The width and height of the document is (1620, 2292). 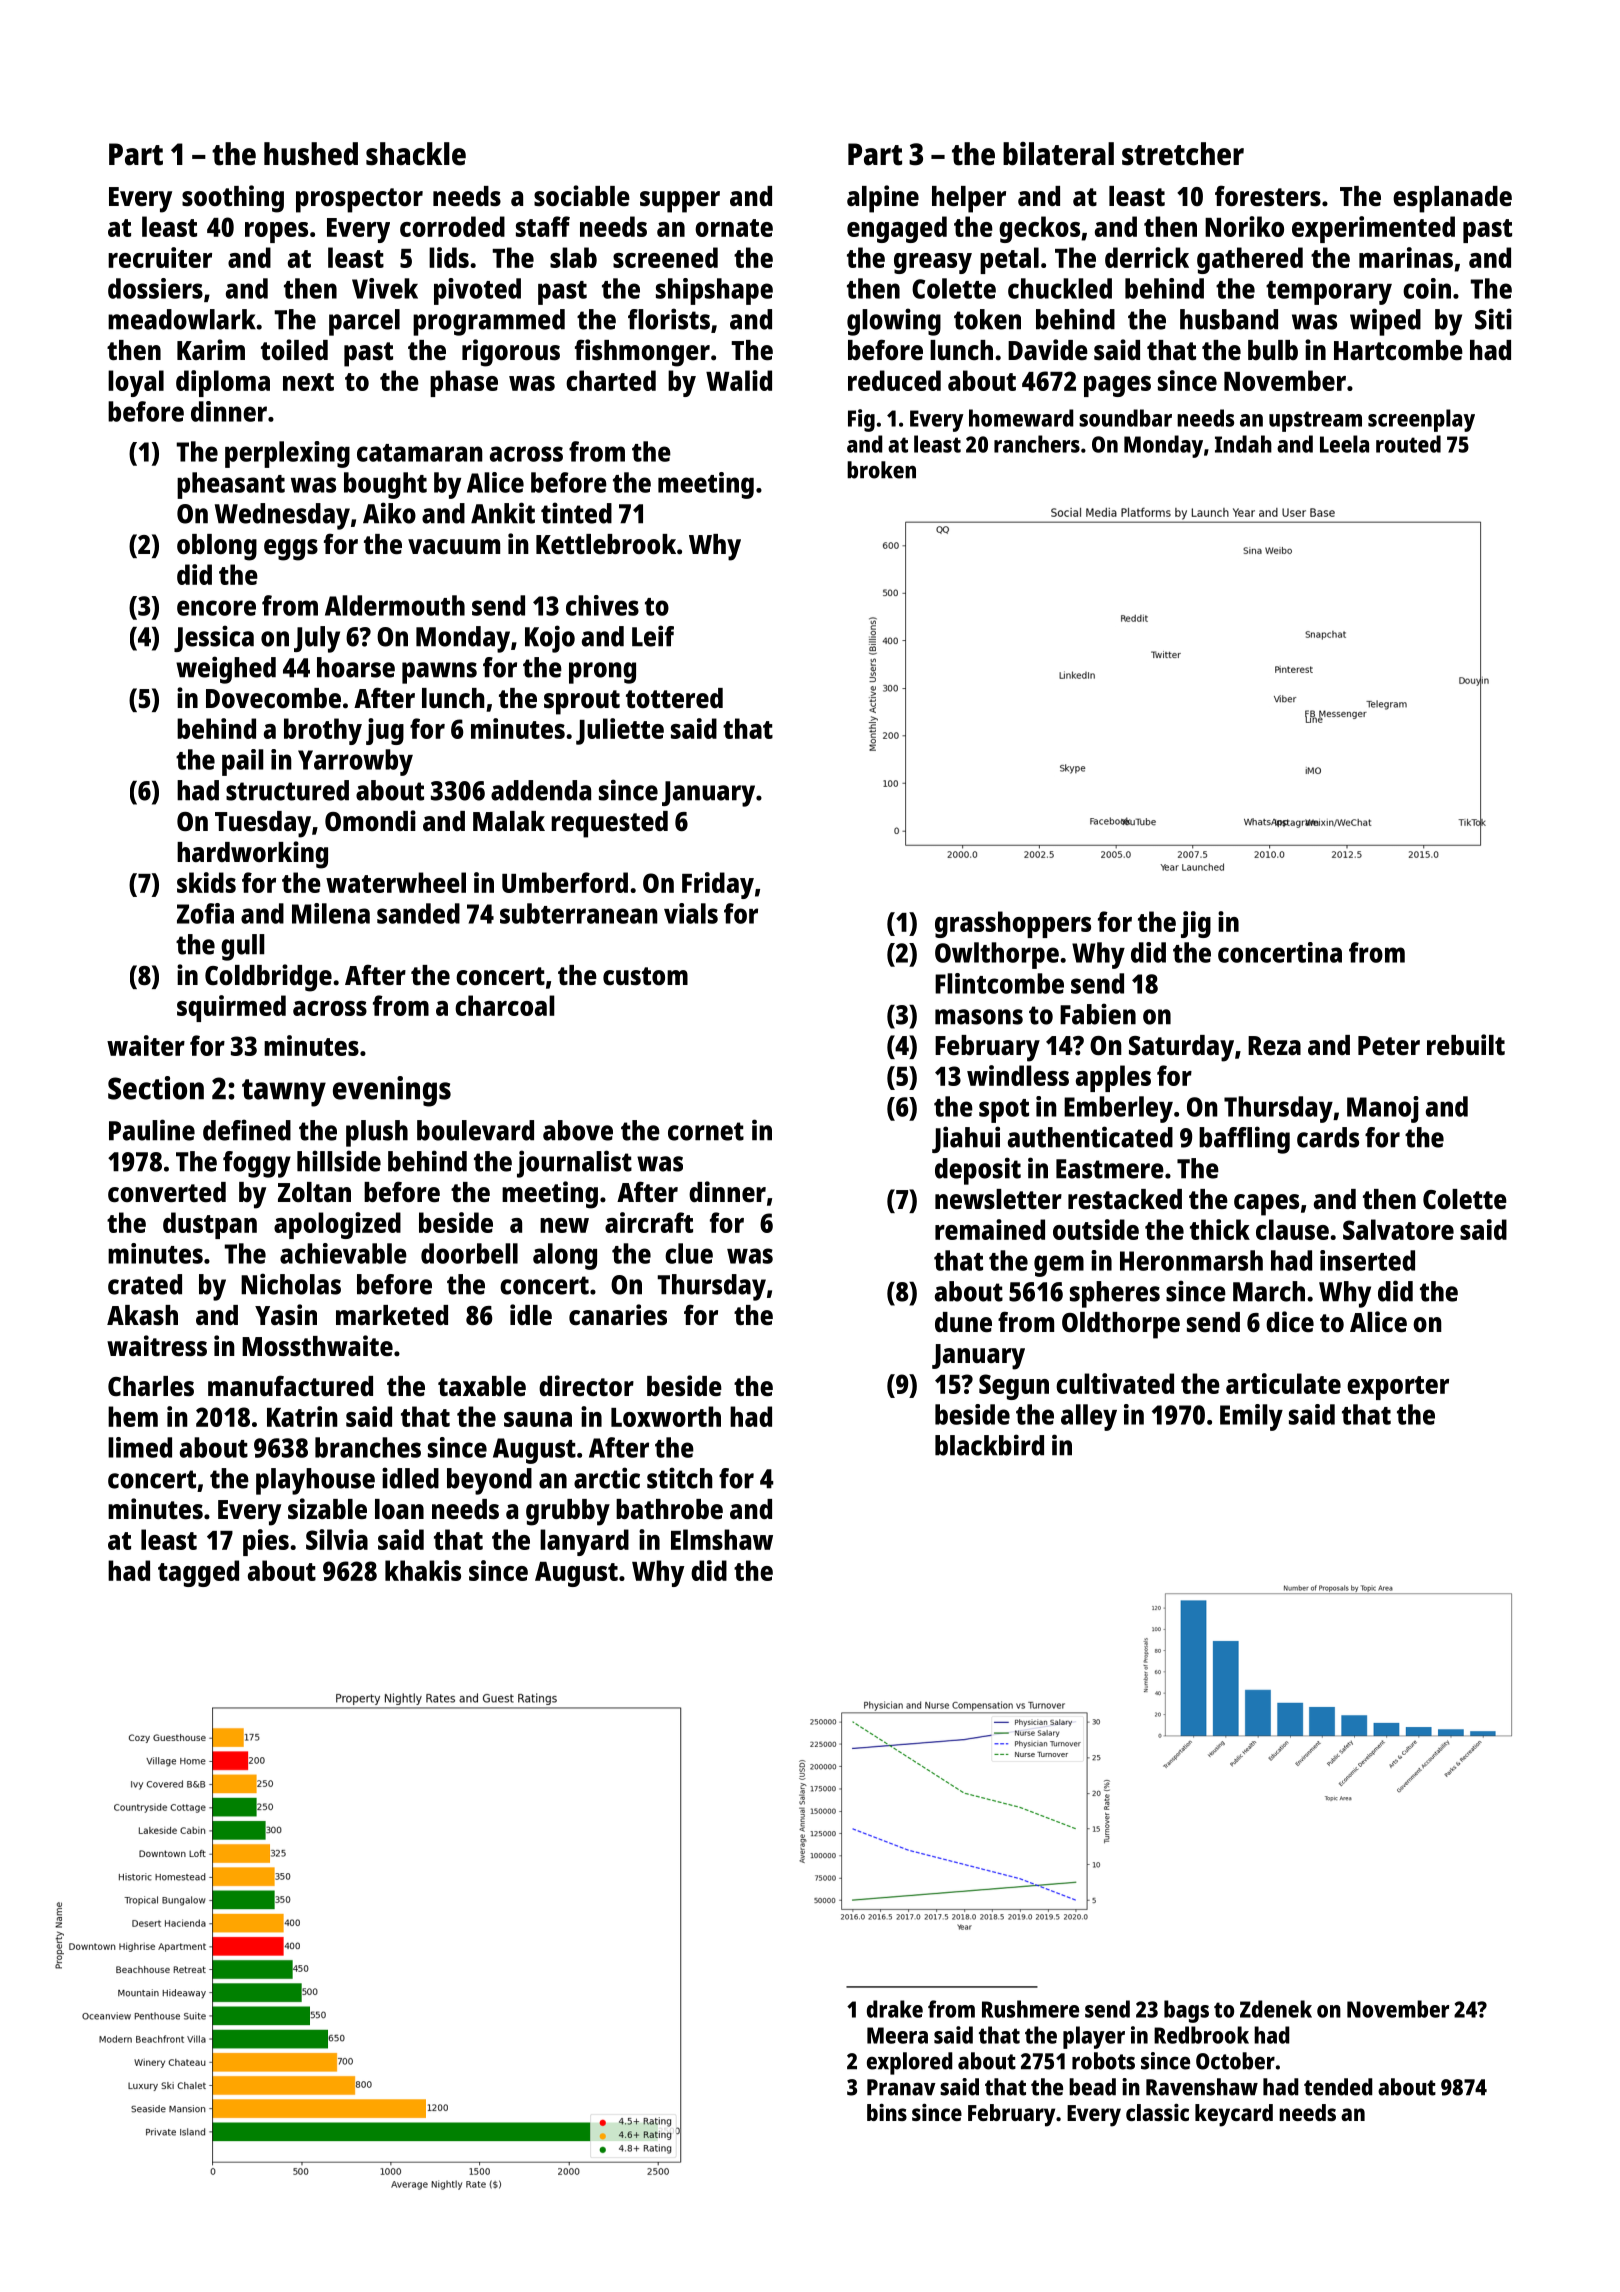 I want to click on tawny, so click(x=284, y=1093).
